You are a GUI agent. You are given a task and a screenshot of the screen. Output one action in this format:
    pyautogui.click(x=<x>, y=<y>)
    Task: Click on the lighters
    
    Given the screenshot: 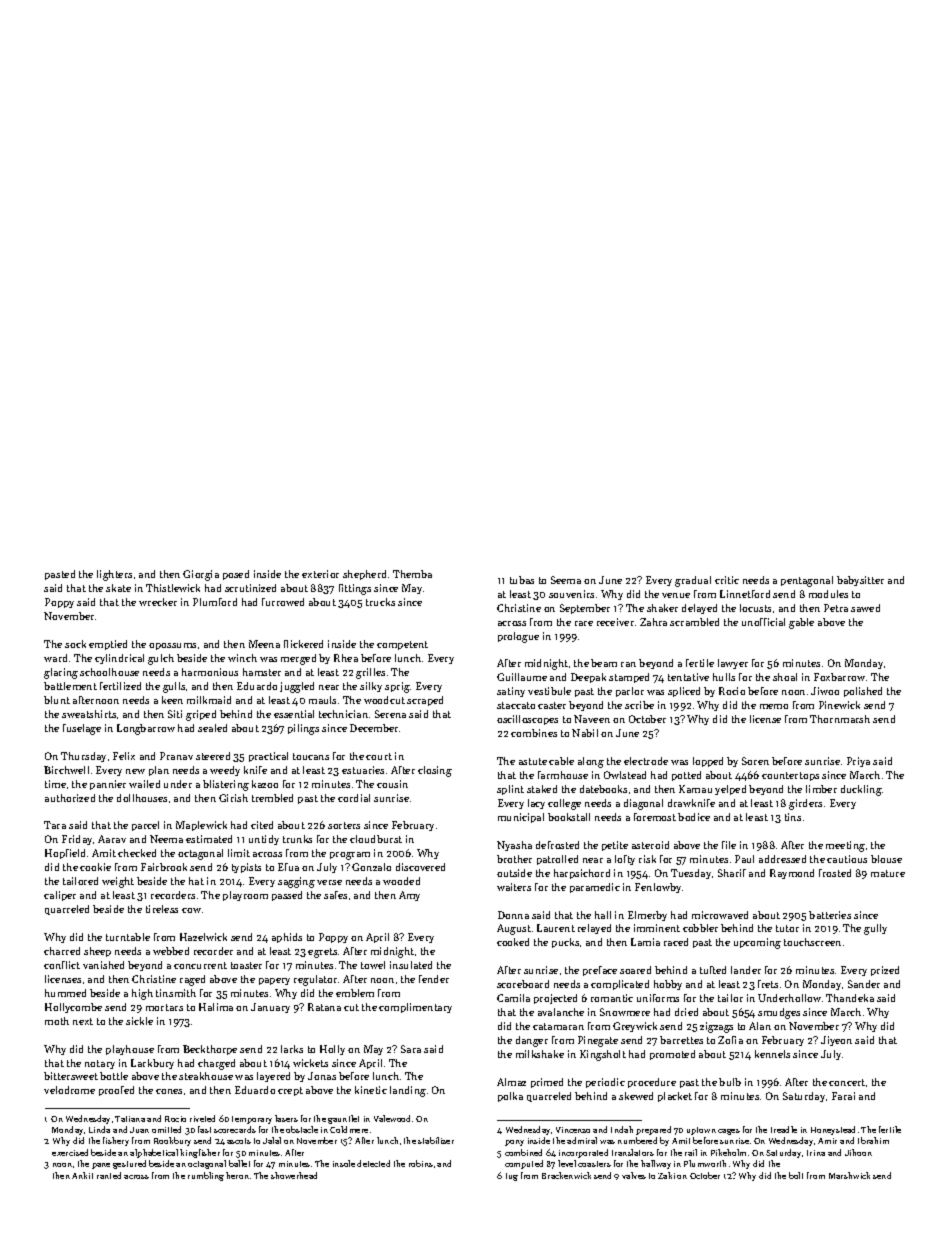 What is the action you would take?
    pyautogui.click(x=114, y=575)
